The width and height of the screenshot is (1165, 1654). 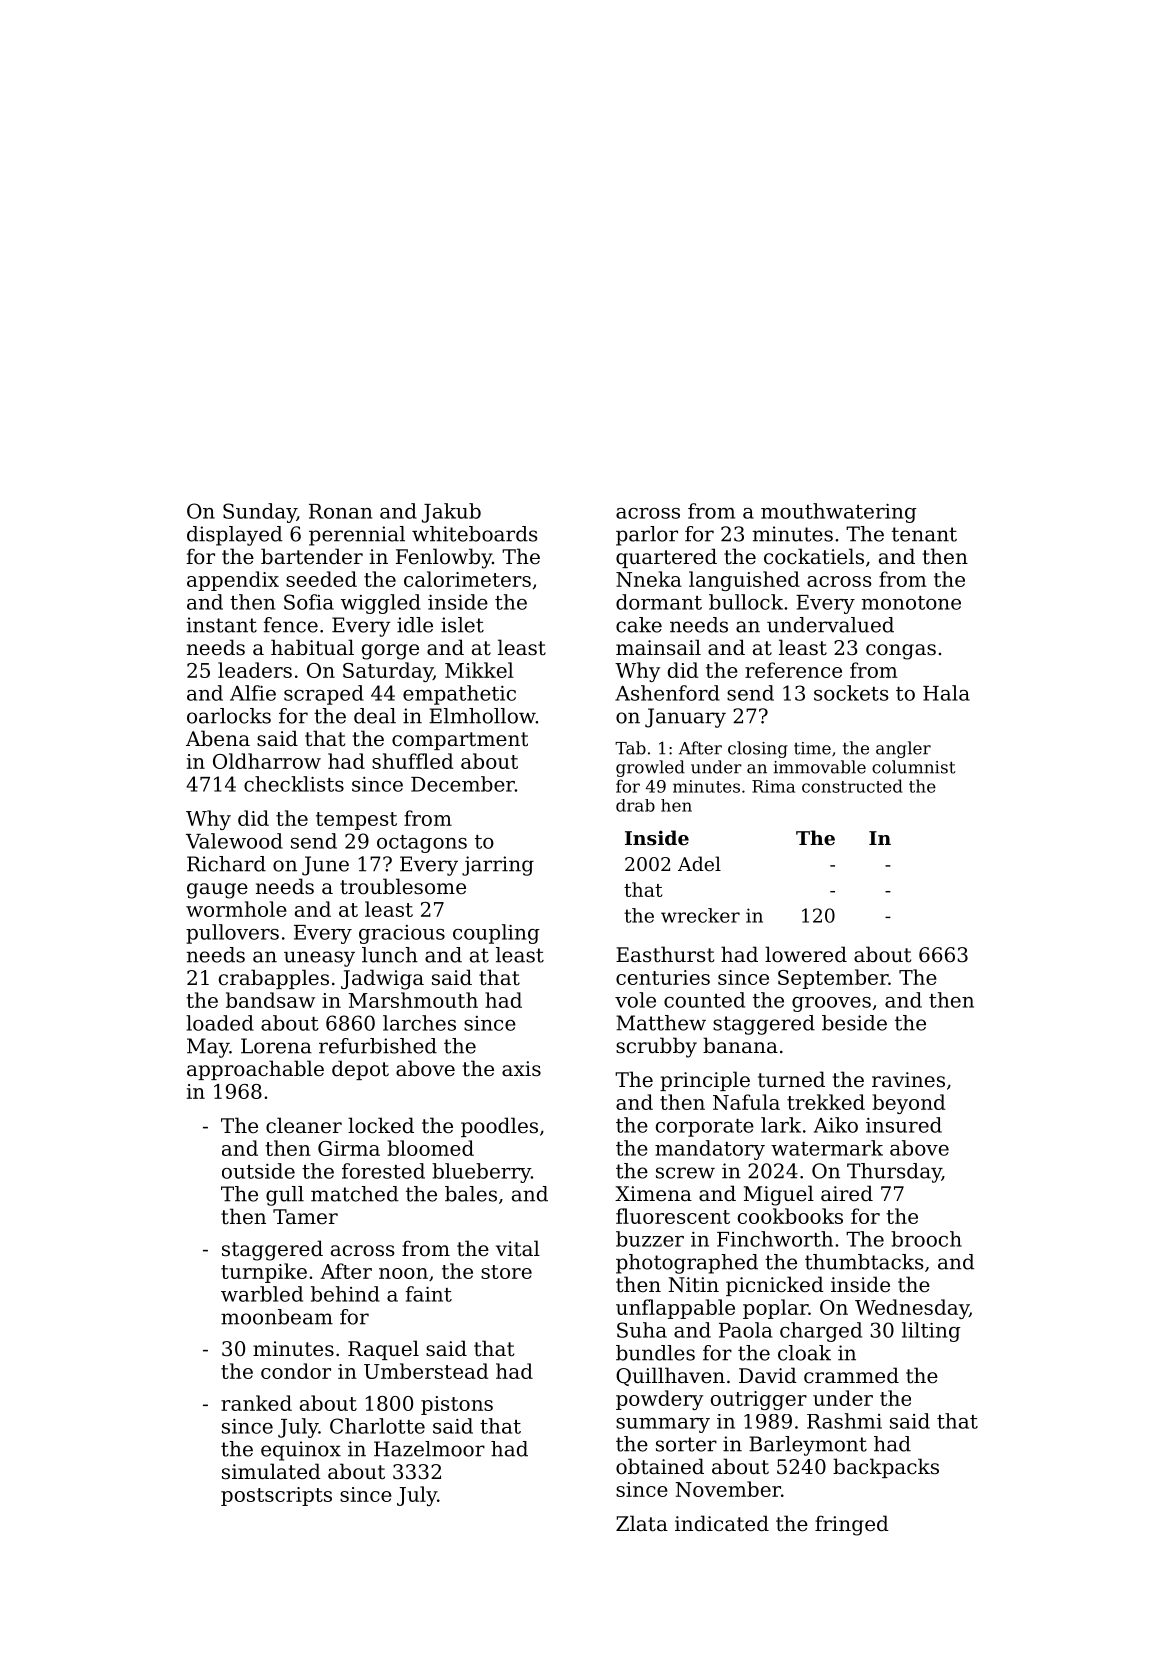 What do you see at coordinates (276, 1496) in the screenshot?
I see `postscripts` at bounding box center [276, 1496].
